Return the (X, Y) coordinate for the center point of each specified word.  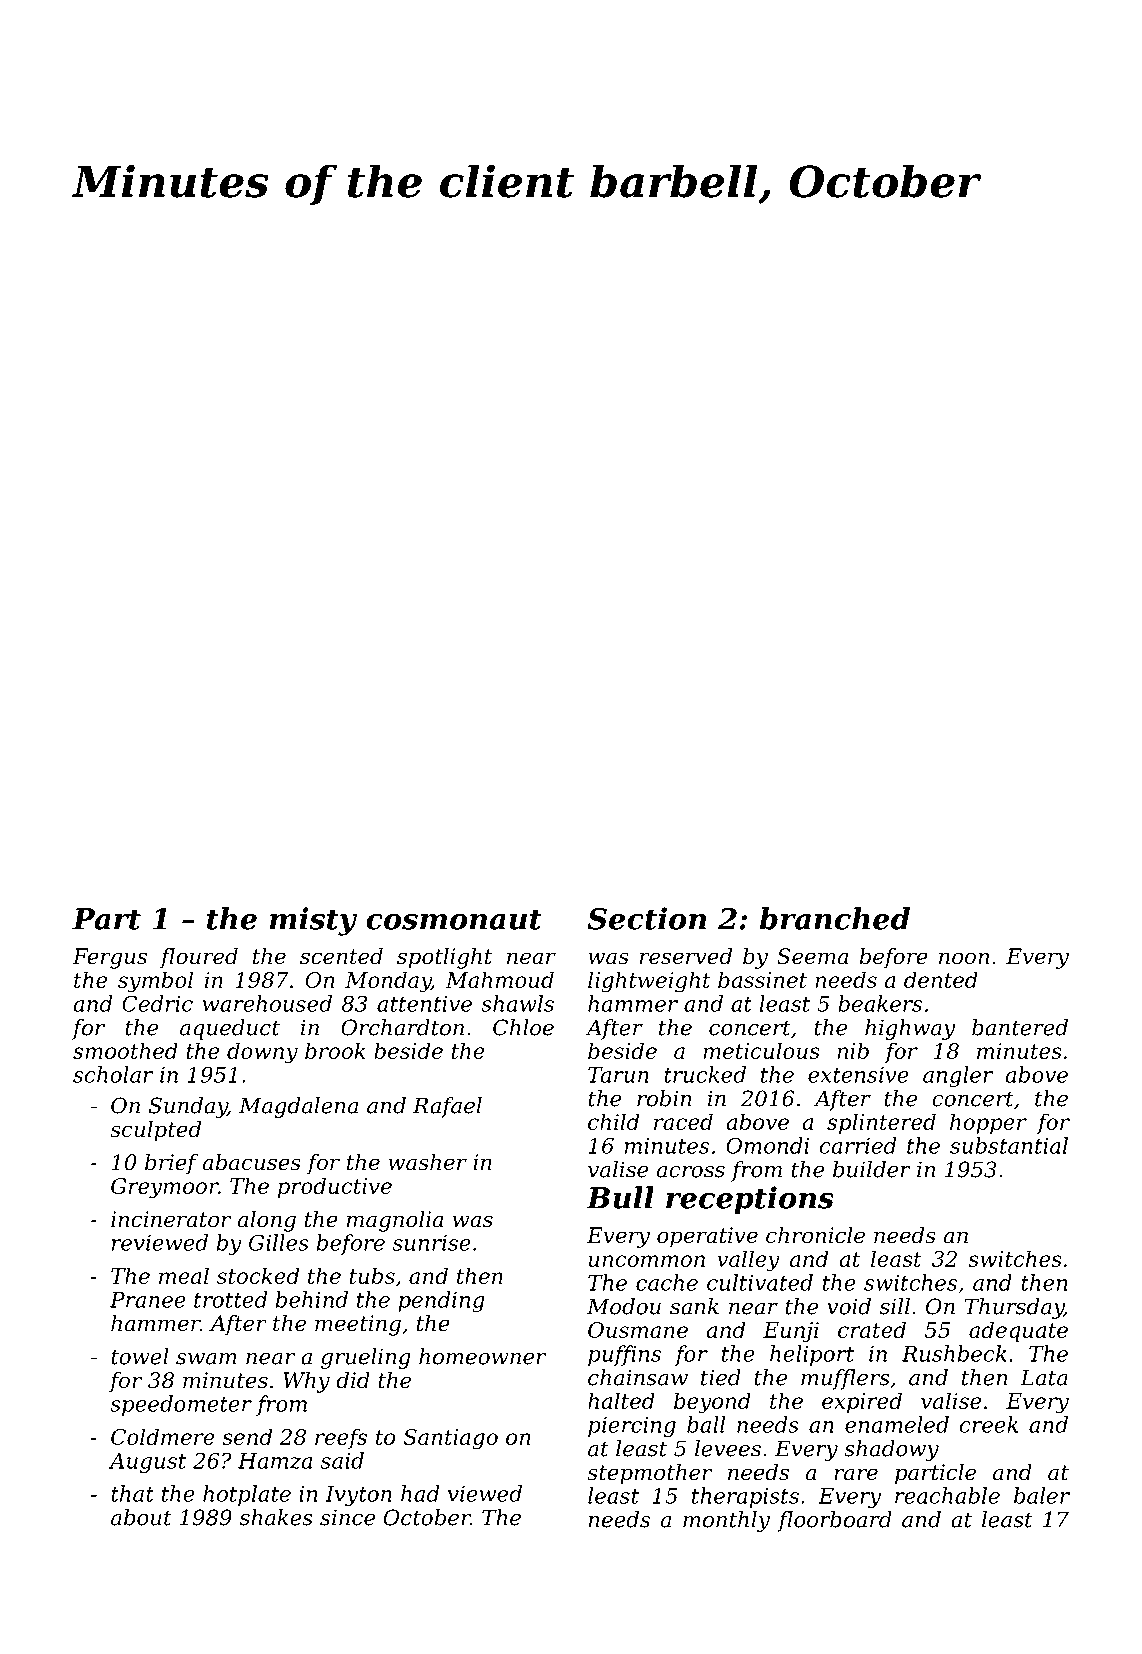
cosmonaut (454, 919)
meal (184, 1275)
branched (835, 918)
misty (313, 921)
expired (862, 1402)
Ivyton (358, 1496)
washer (427, 1162)
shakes (276, 1517)
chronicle (815, 1235)
